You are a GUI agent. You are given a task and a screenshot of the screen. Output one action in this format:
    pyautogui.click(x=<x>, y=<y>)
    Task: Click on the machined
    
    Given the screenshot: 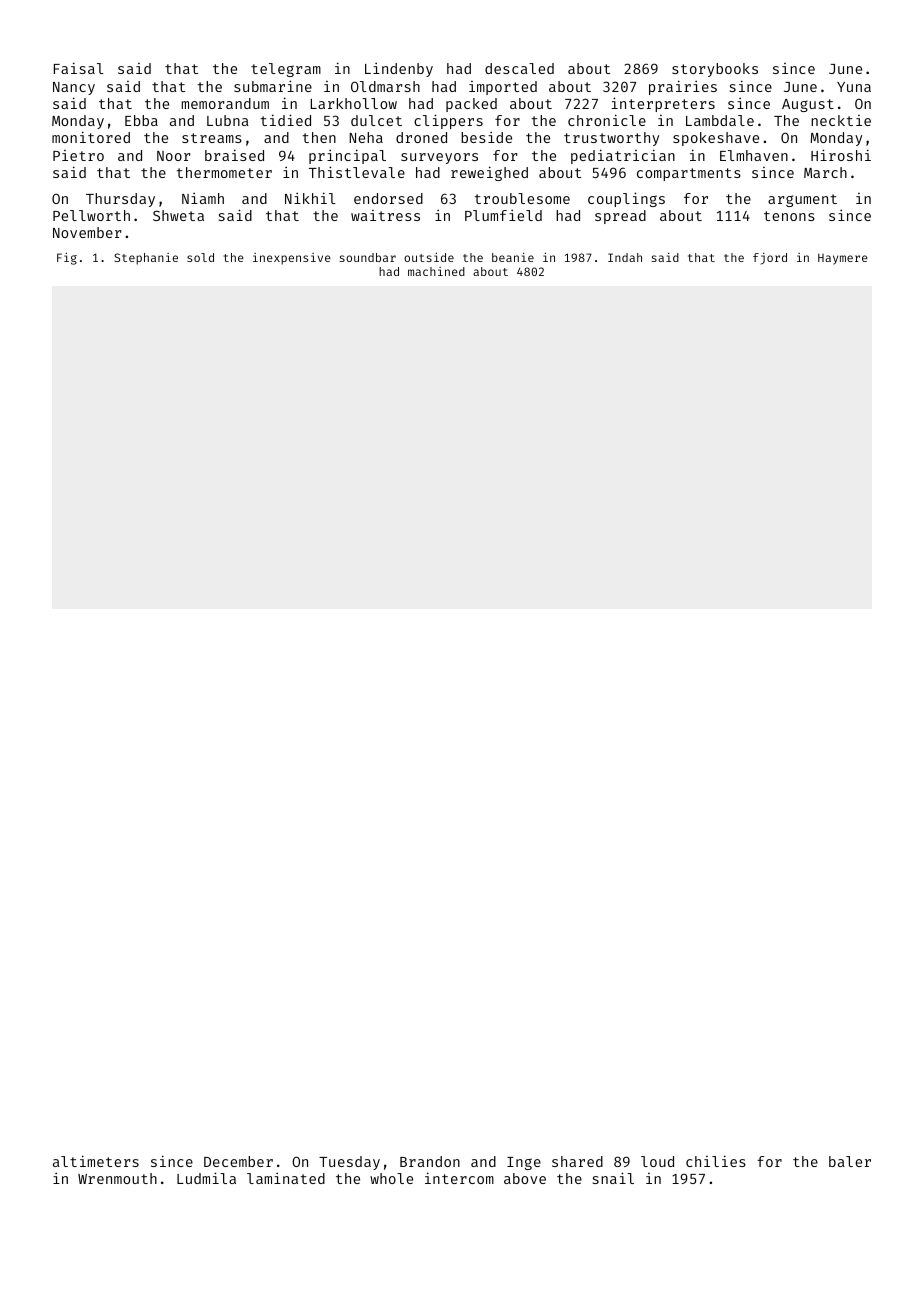 What is the action you would take?
    pyautogui.click(x=436, y=271)
